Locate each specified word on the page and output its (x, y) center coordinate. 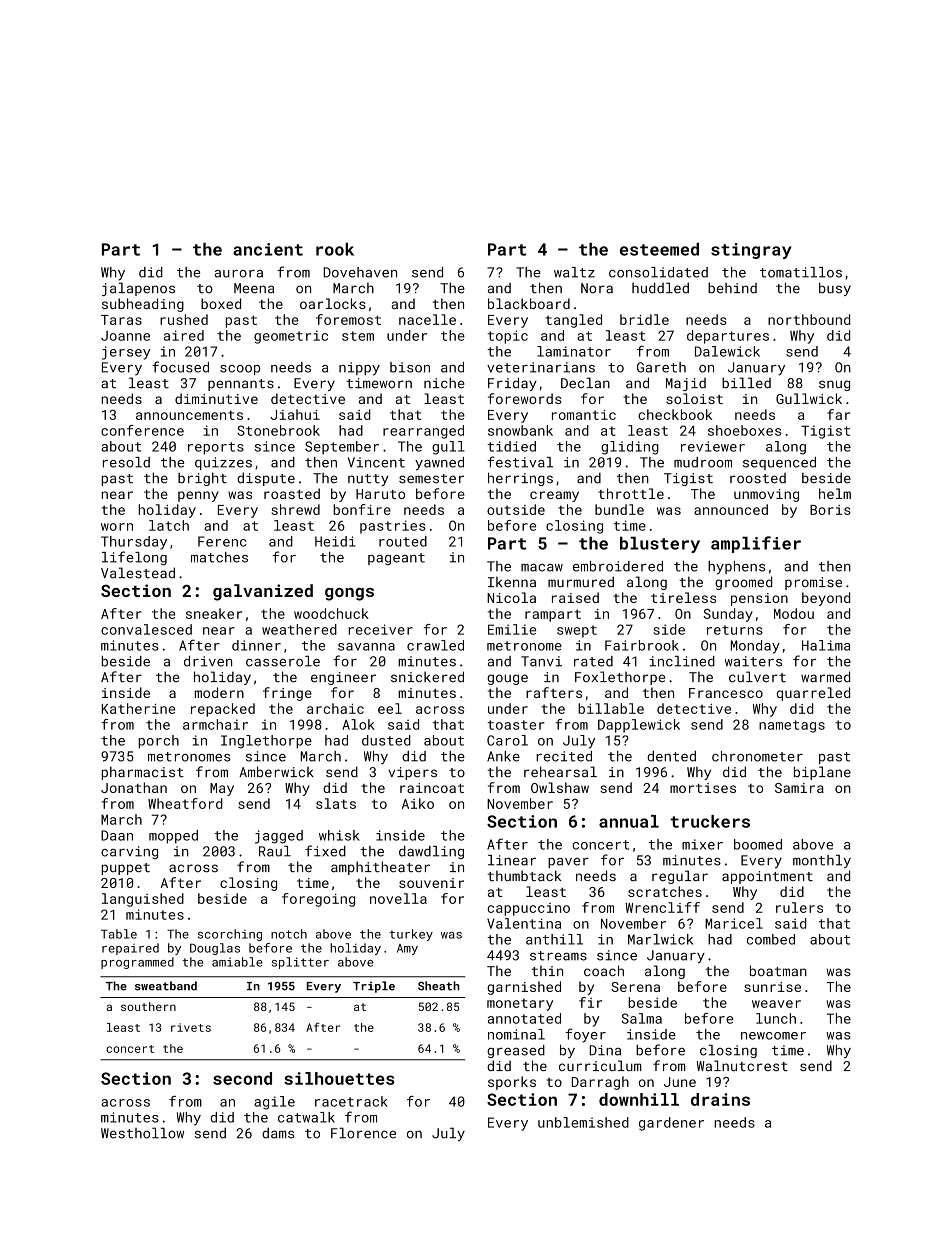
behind (732, 288)
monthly (822, 861)
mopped (173, 837)
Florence (363, 1133)
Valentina (524, 923)
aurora (239, 274)
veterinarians (541, 367)
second (242, 1078)
